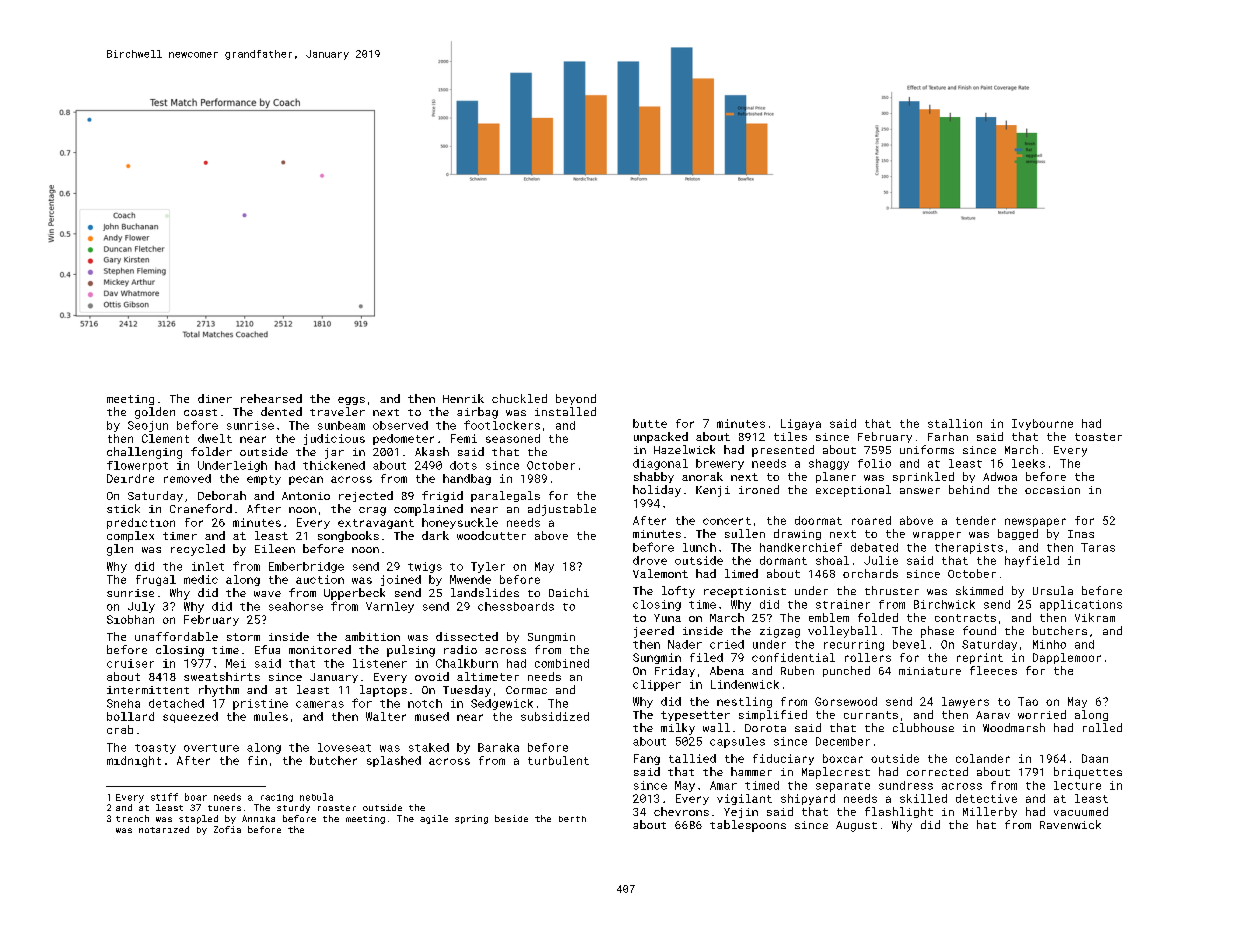  I want to click on berth, so click(572, 819).
